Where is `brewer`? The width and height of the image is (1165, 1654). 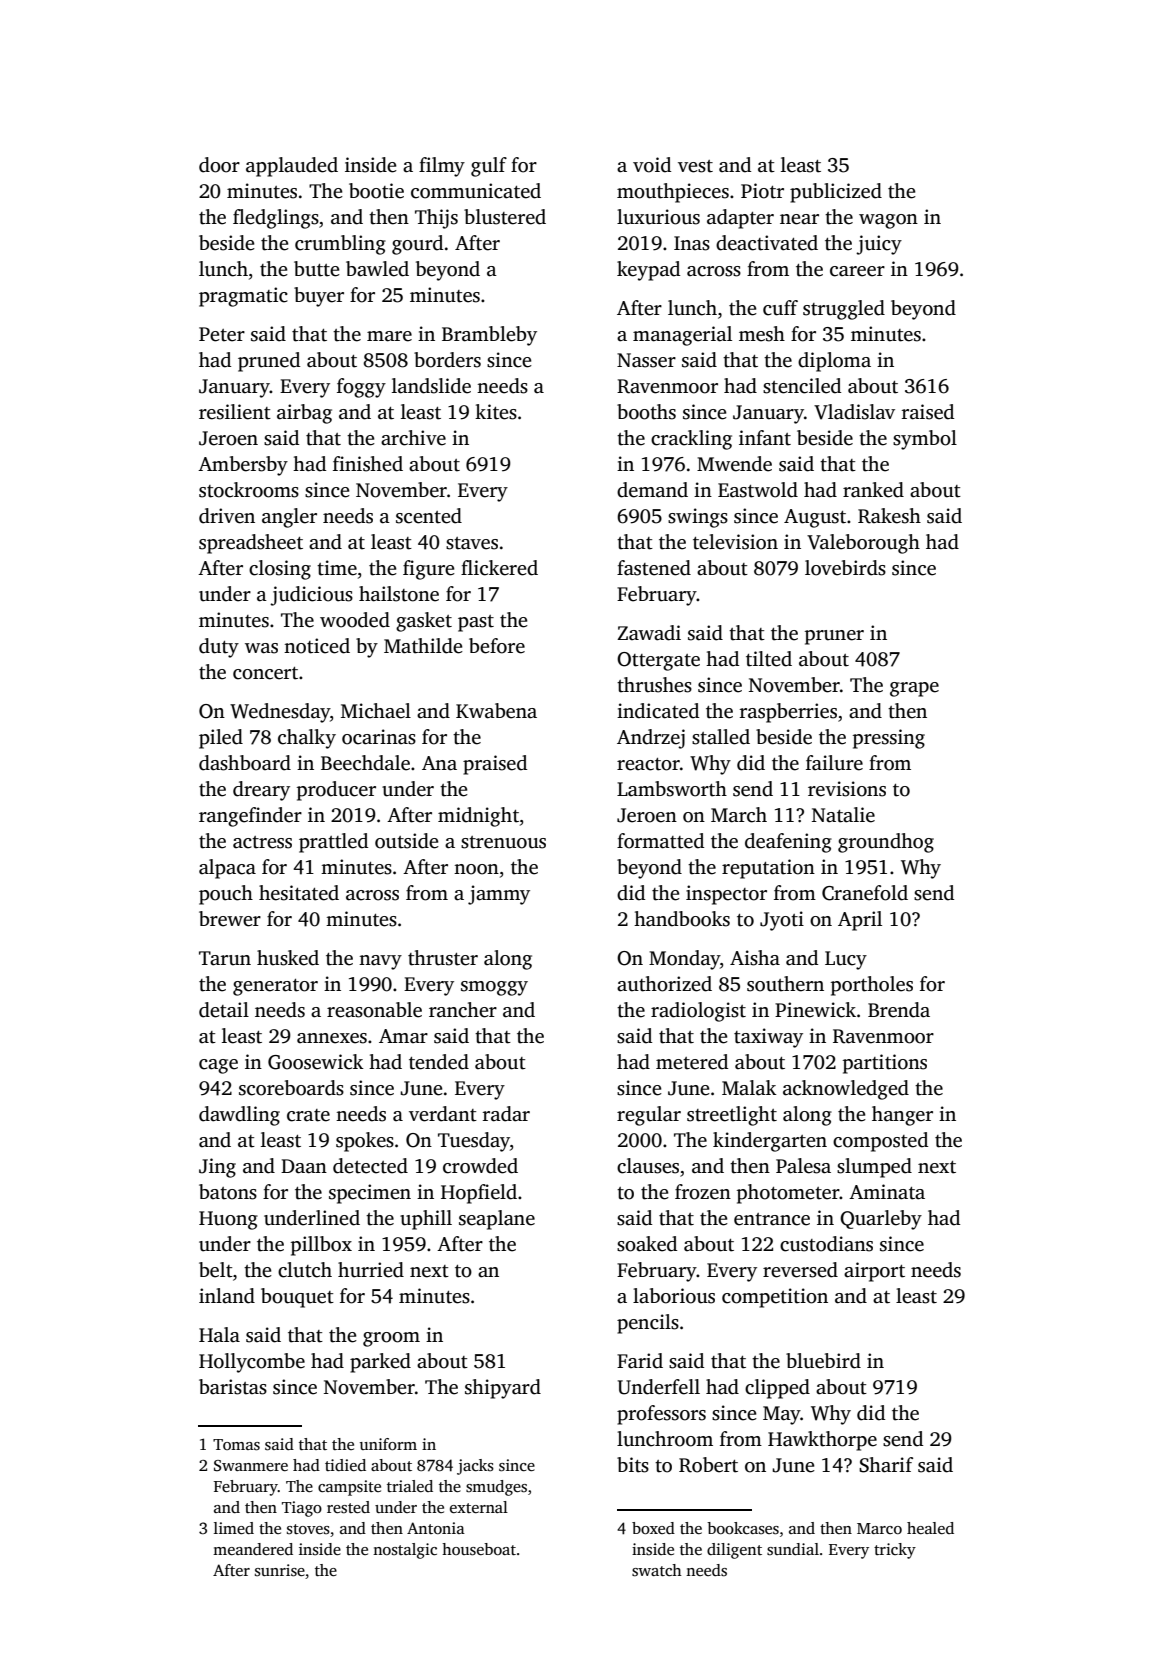
brewer is located at coordinates (230, 919).
